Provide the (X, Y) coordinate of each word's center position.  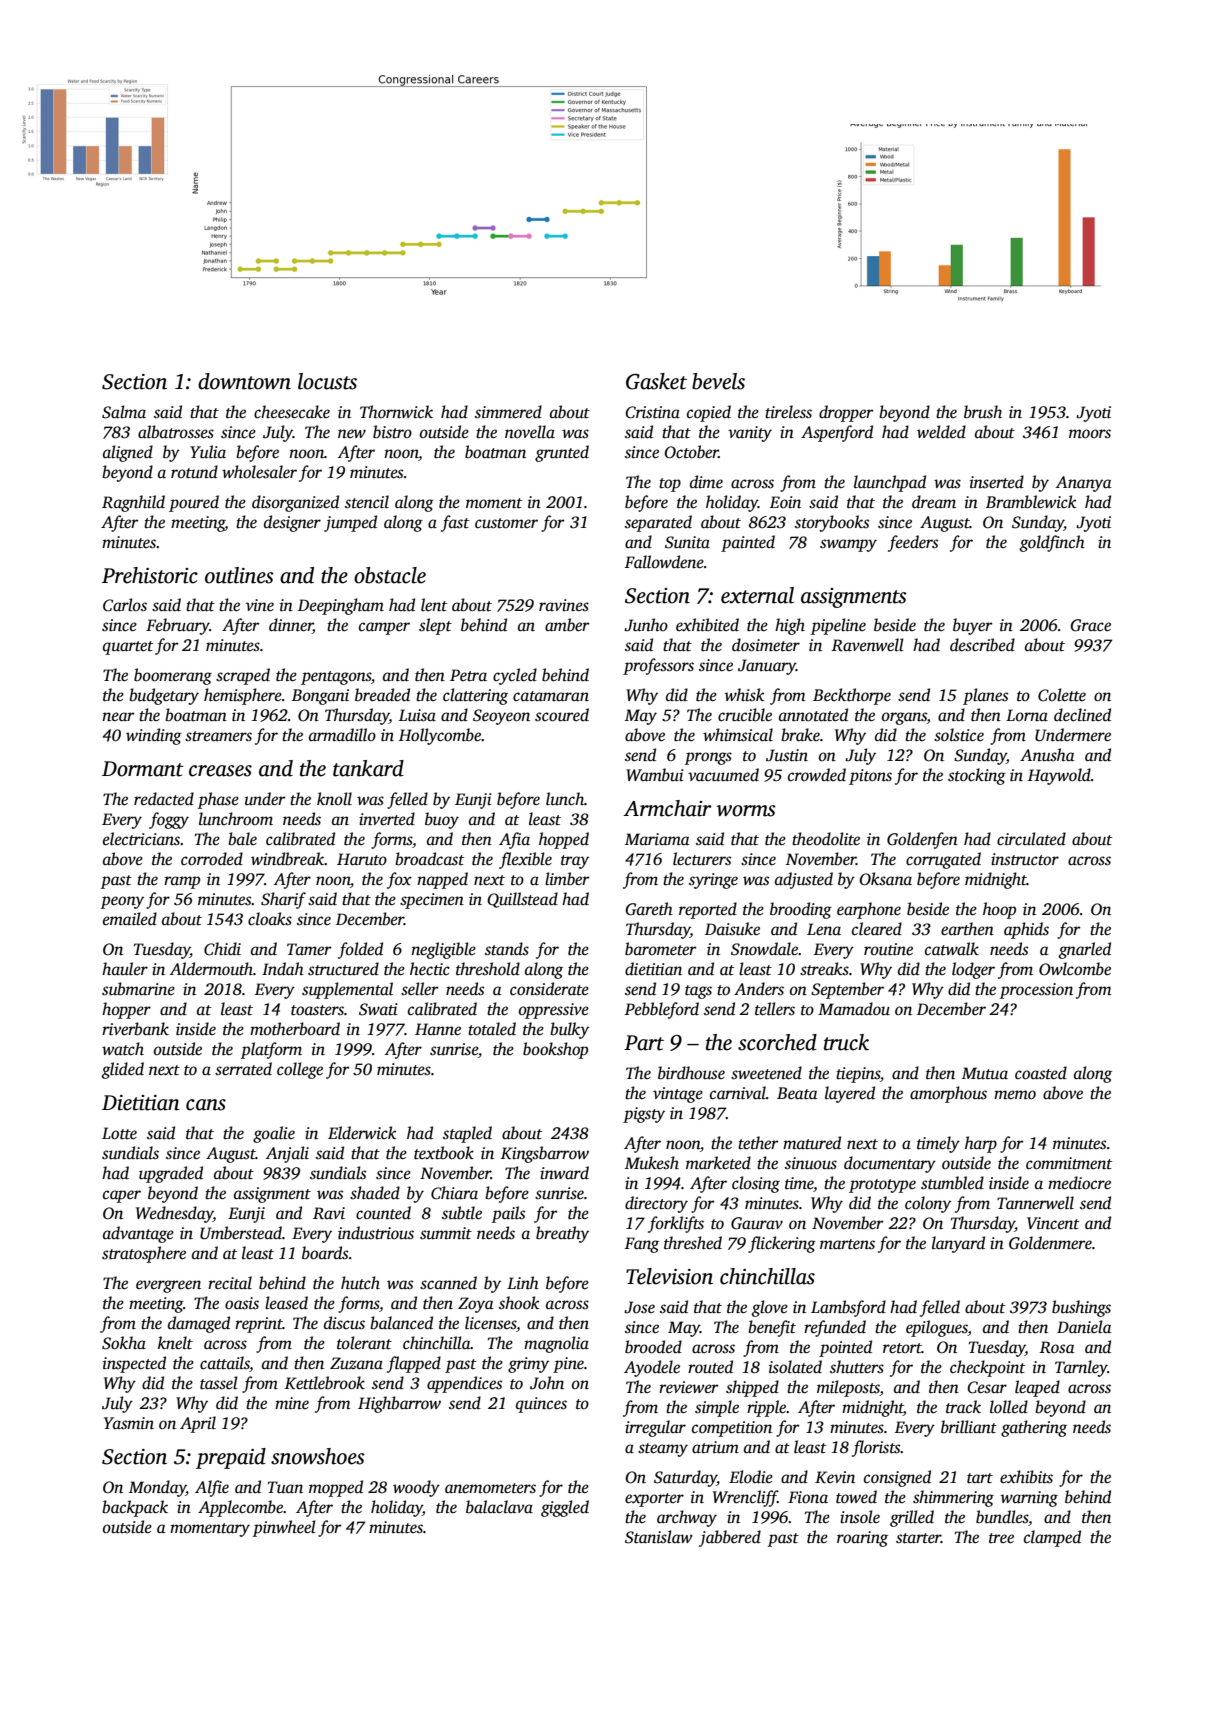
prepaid (231, 1458)
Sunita (687, 542)
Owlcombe (1075, 969)
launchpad (890, 483)
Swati (378, 1009)
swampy (848, 545)
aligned (128, 453)
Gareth (649, 909)
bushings (1081, 1308)
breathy (562, 1234)
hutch (360, 1283)
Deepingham (341, 606)
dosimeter (766, 645)
